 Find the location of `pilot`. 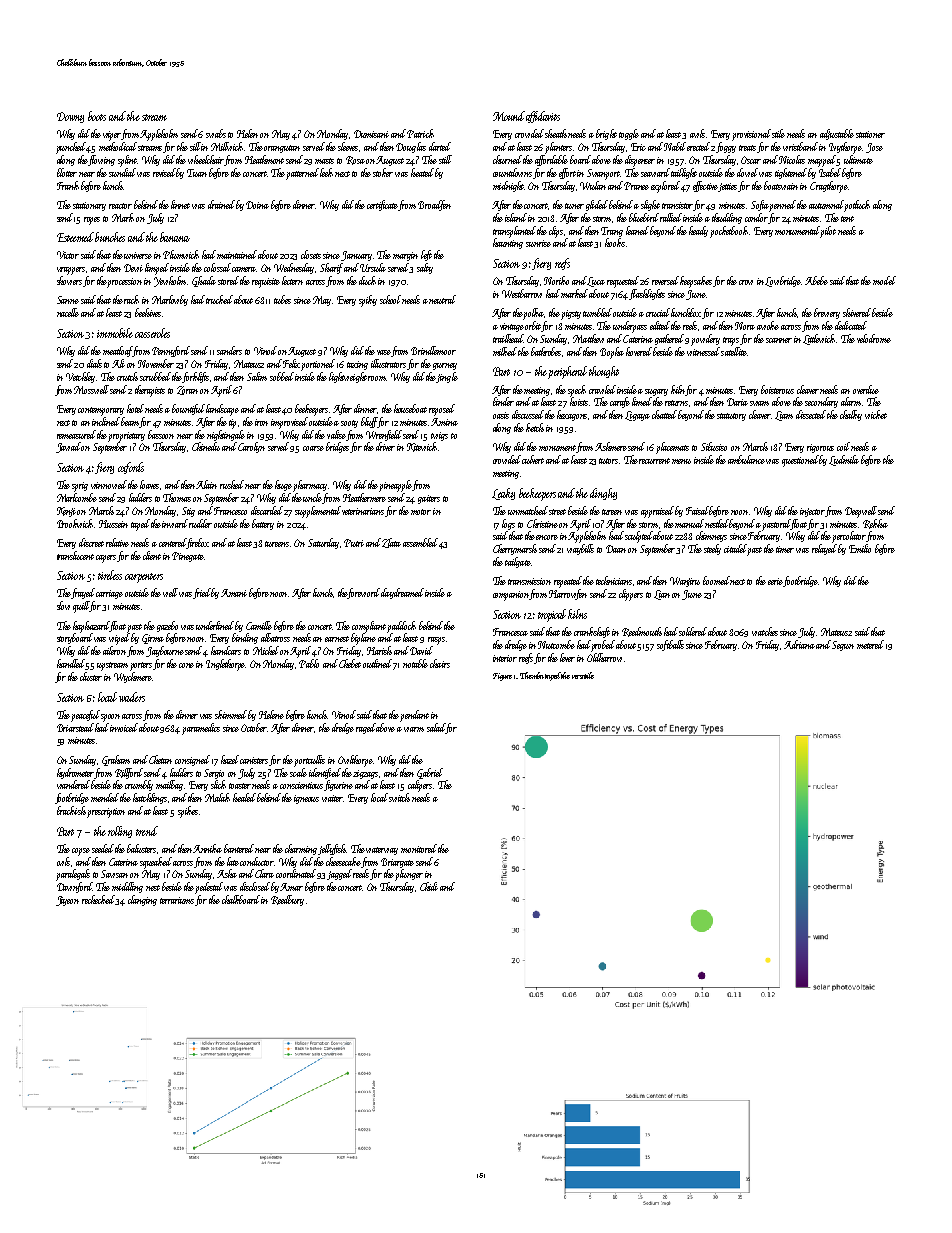

pilot is located at coordinates (828, 232).
